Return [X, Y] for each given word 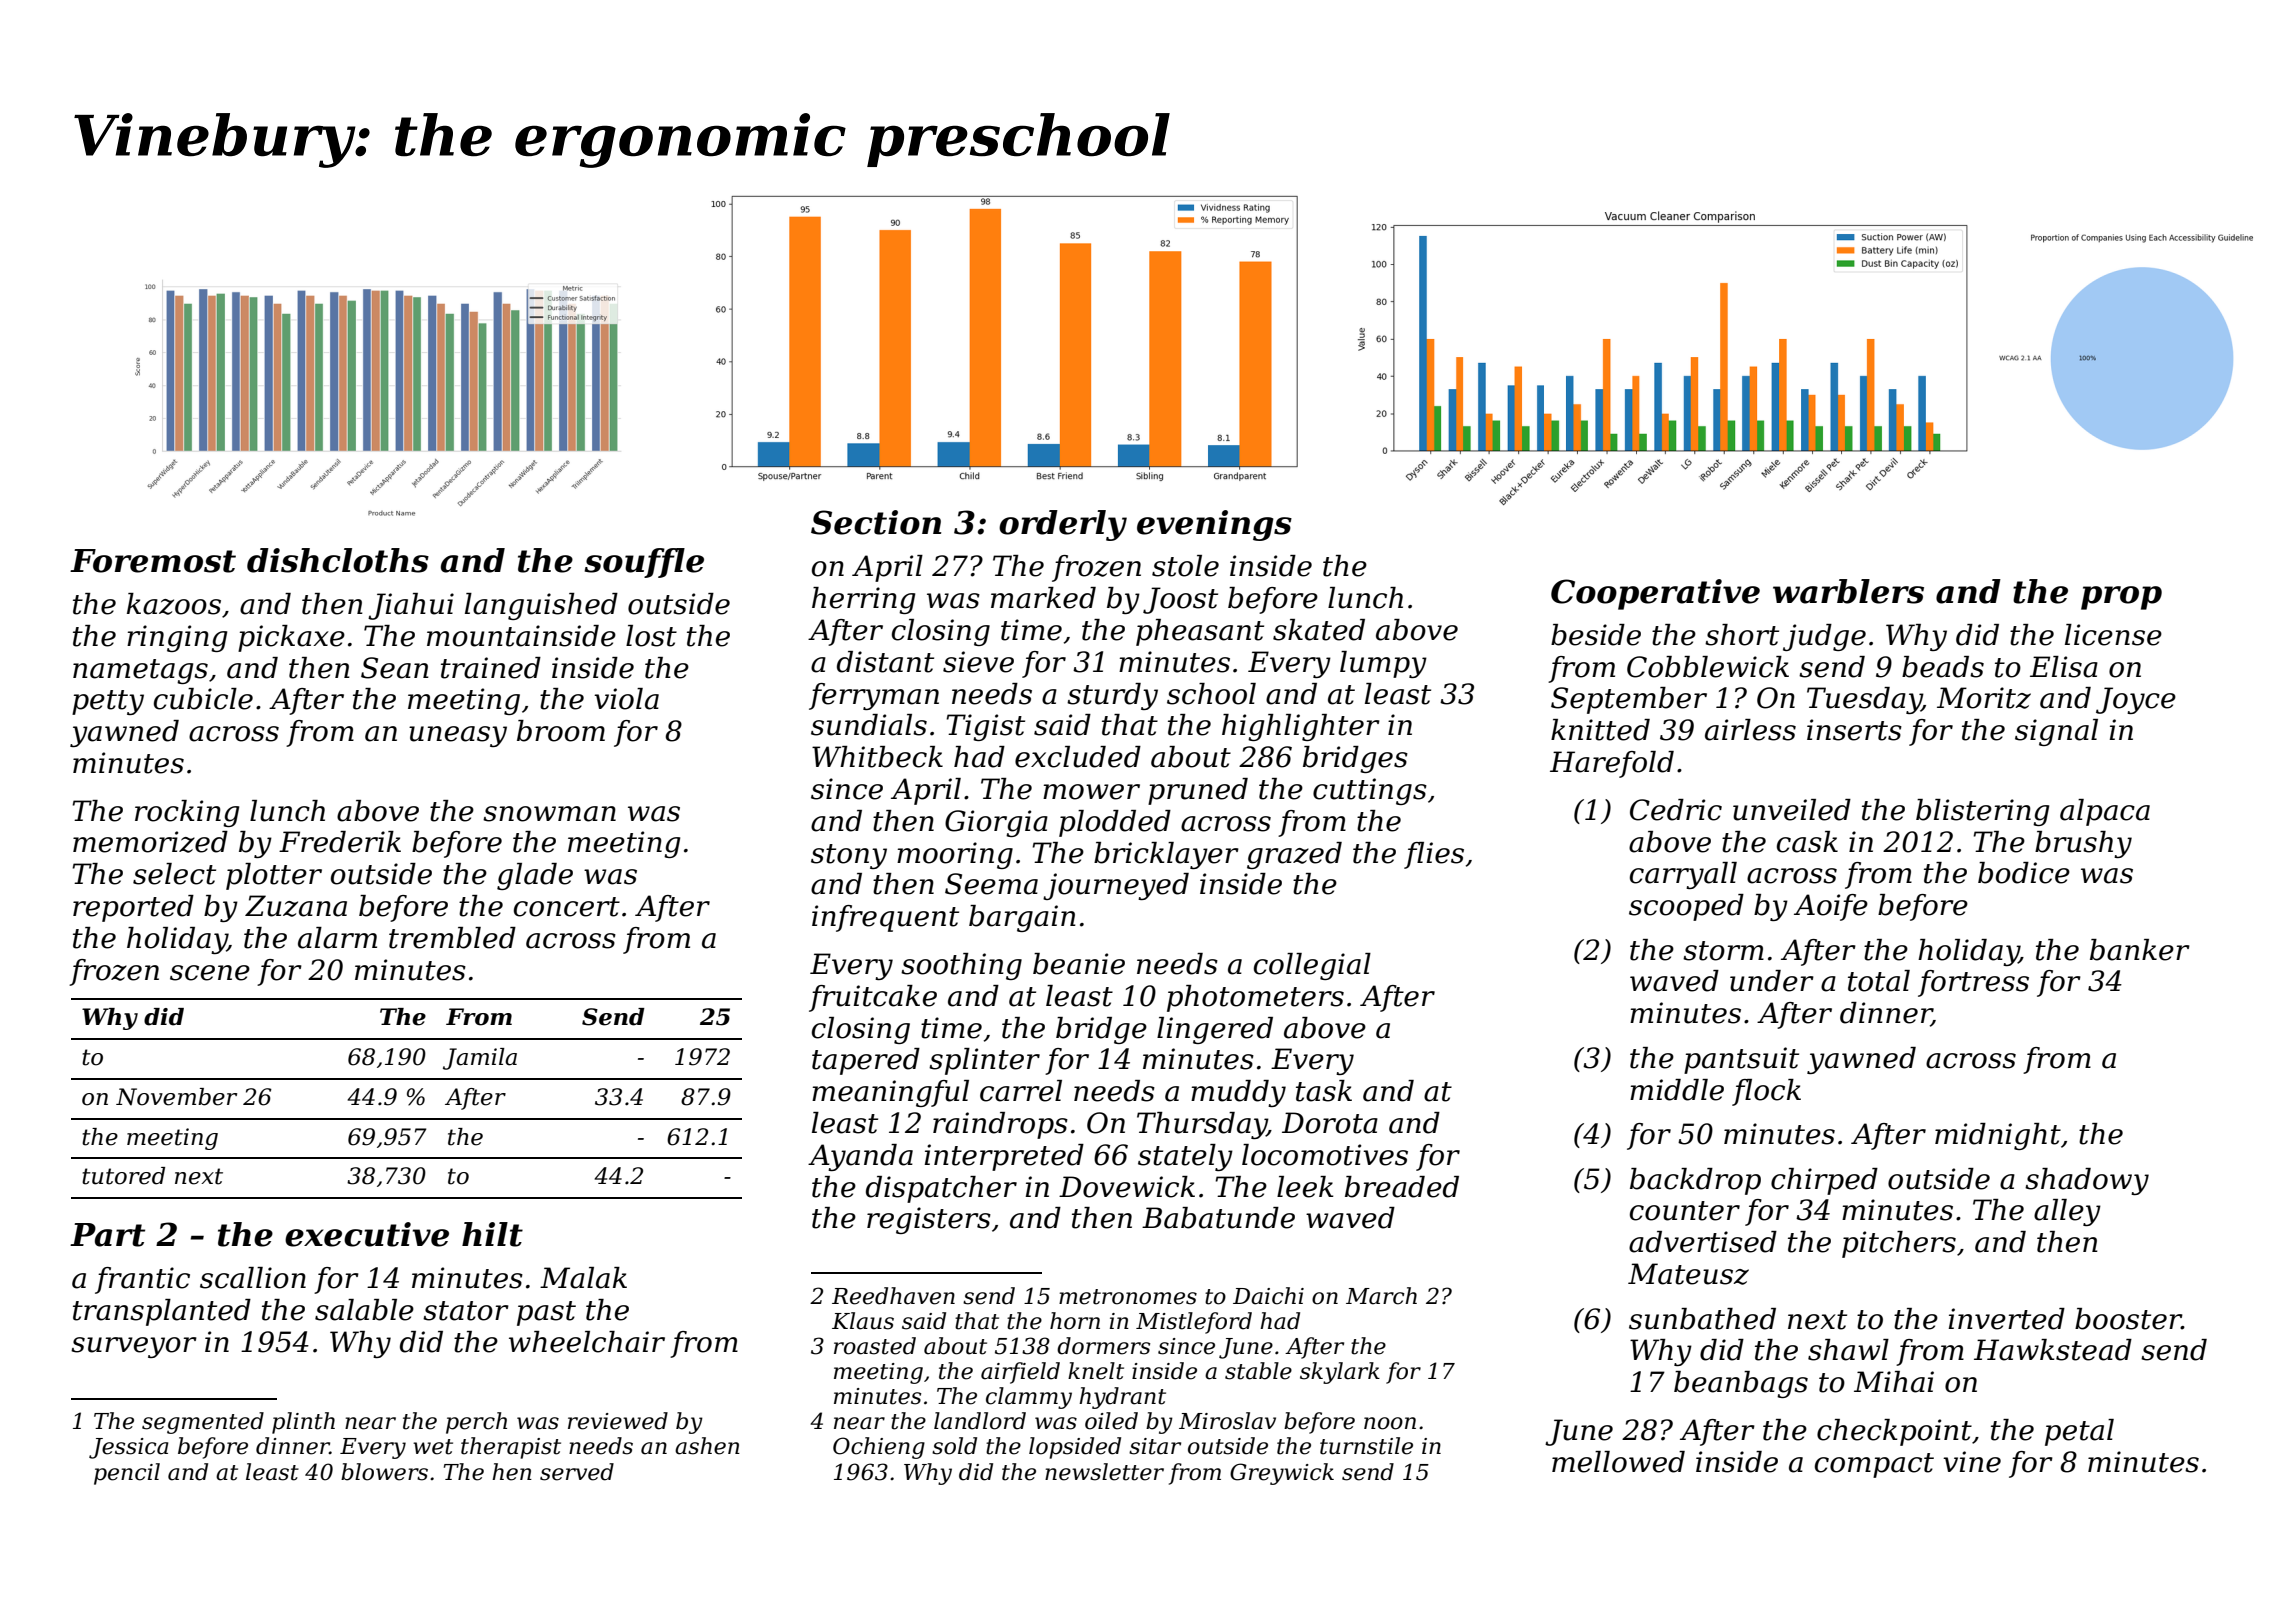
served [577, 1472]
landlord [980, 1421]
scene [210, 973]
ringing [177, 638]
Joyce [2136, 700]
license [2113, 635]
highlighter [1301, 727]
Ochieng [879, 1448]
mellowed [1618, 1462]
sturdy [1112, 696]
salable [364, 1310]
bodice [2024, 873]
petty [108, 702]
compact [1874, 1465]
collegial [1312, 966]
